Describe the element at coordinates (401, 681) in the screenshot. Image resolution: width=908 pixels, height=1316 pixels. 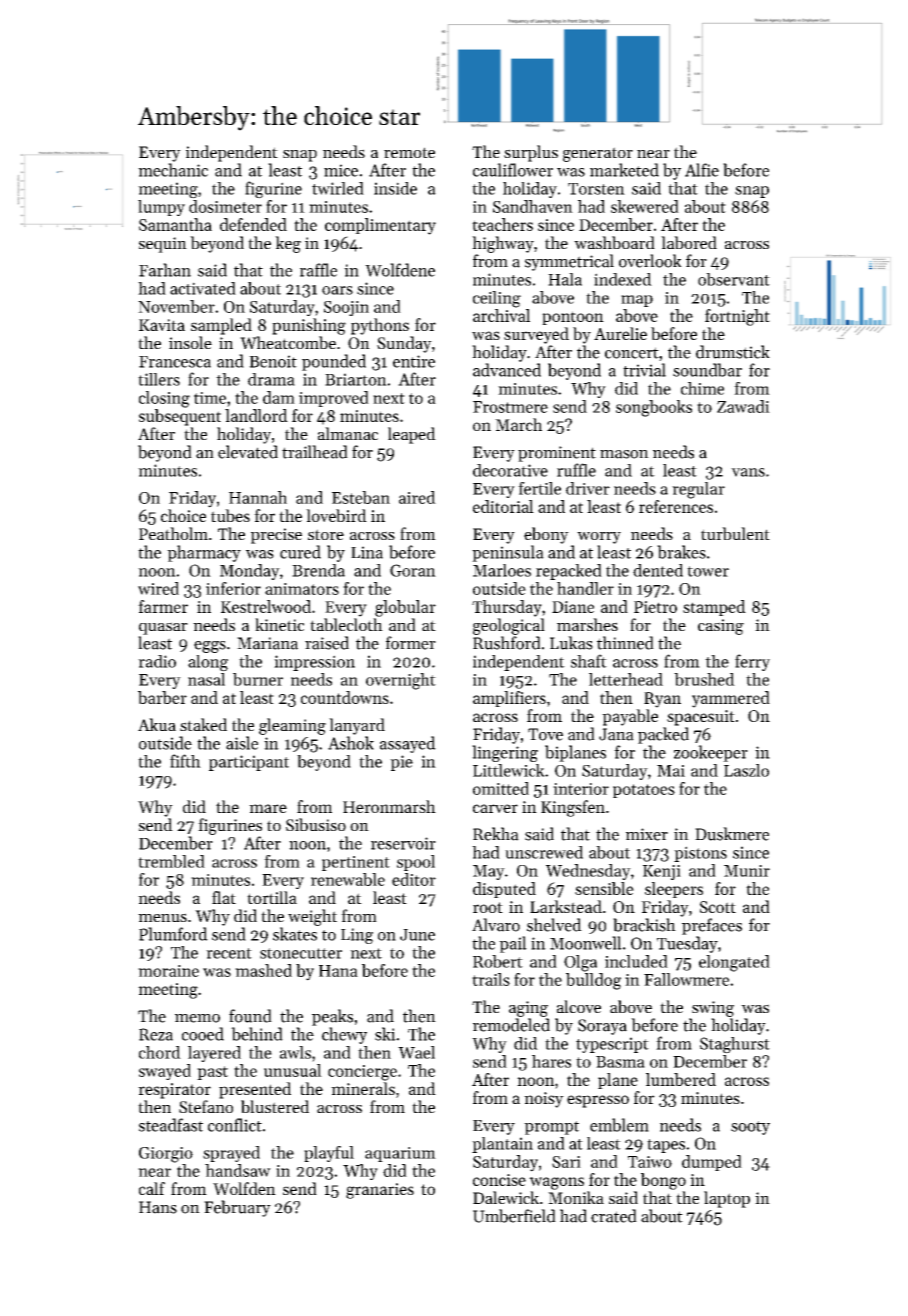
I see `overnight` at that location.
